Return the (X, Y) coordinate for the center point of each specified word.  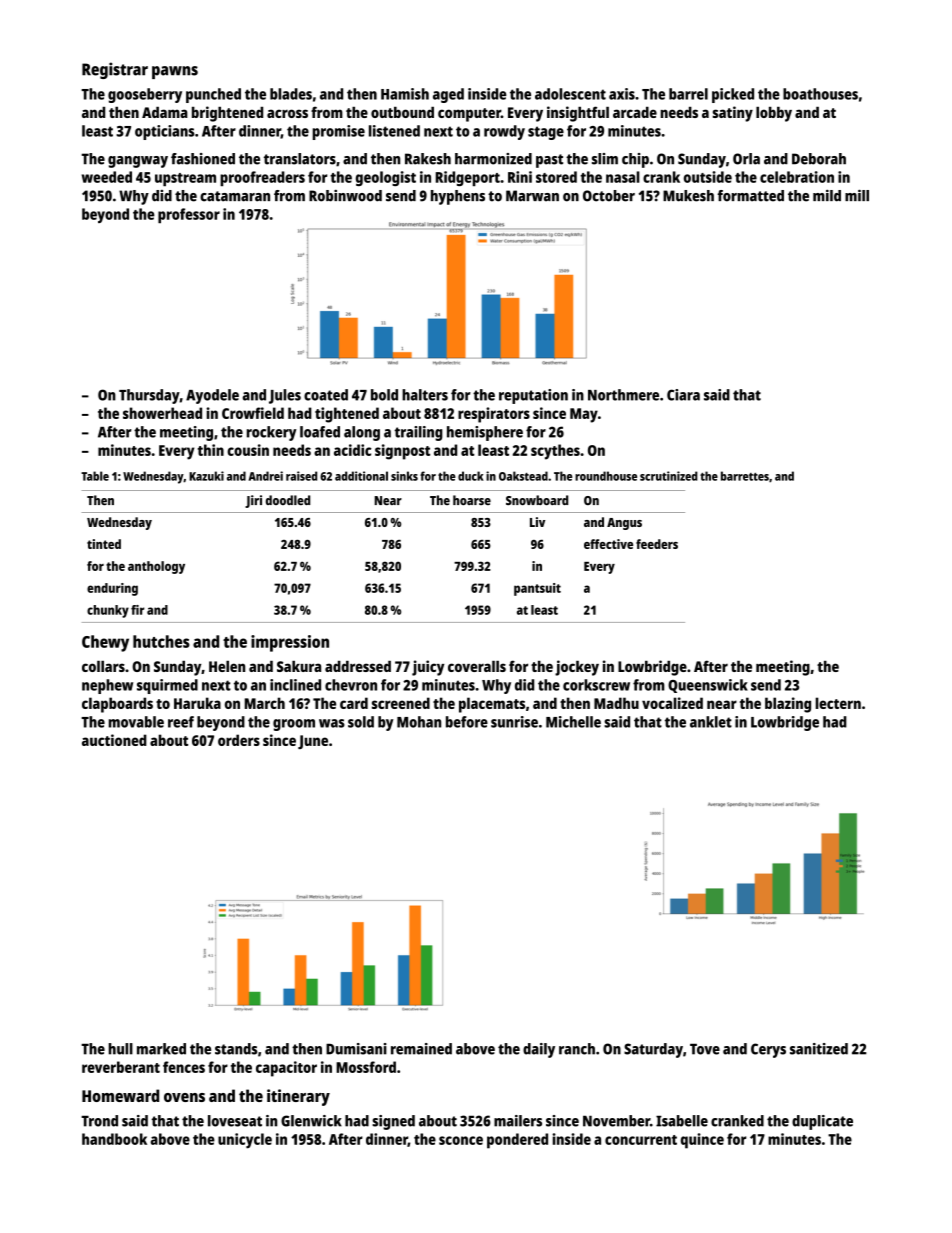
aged (448, 95)
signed (393, 1122)
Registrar (115, 70)
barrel (688, 94)
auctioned (114, 740)
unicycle (245, 1141)
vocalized (672, 703)
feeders (657, 544)
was (332, 723)
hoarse (472, 500)
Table (95, 476)
